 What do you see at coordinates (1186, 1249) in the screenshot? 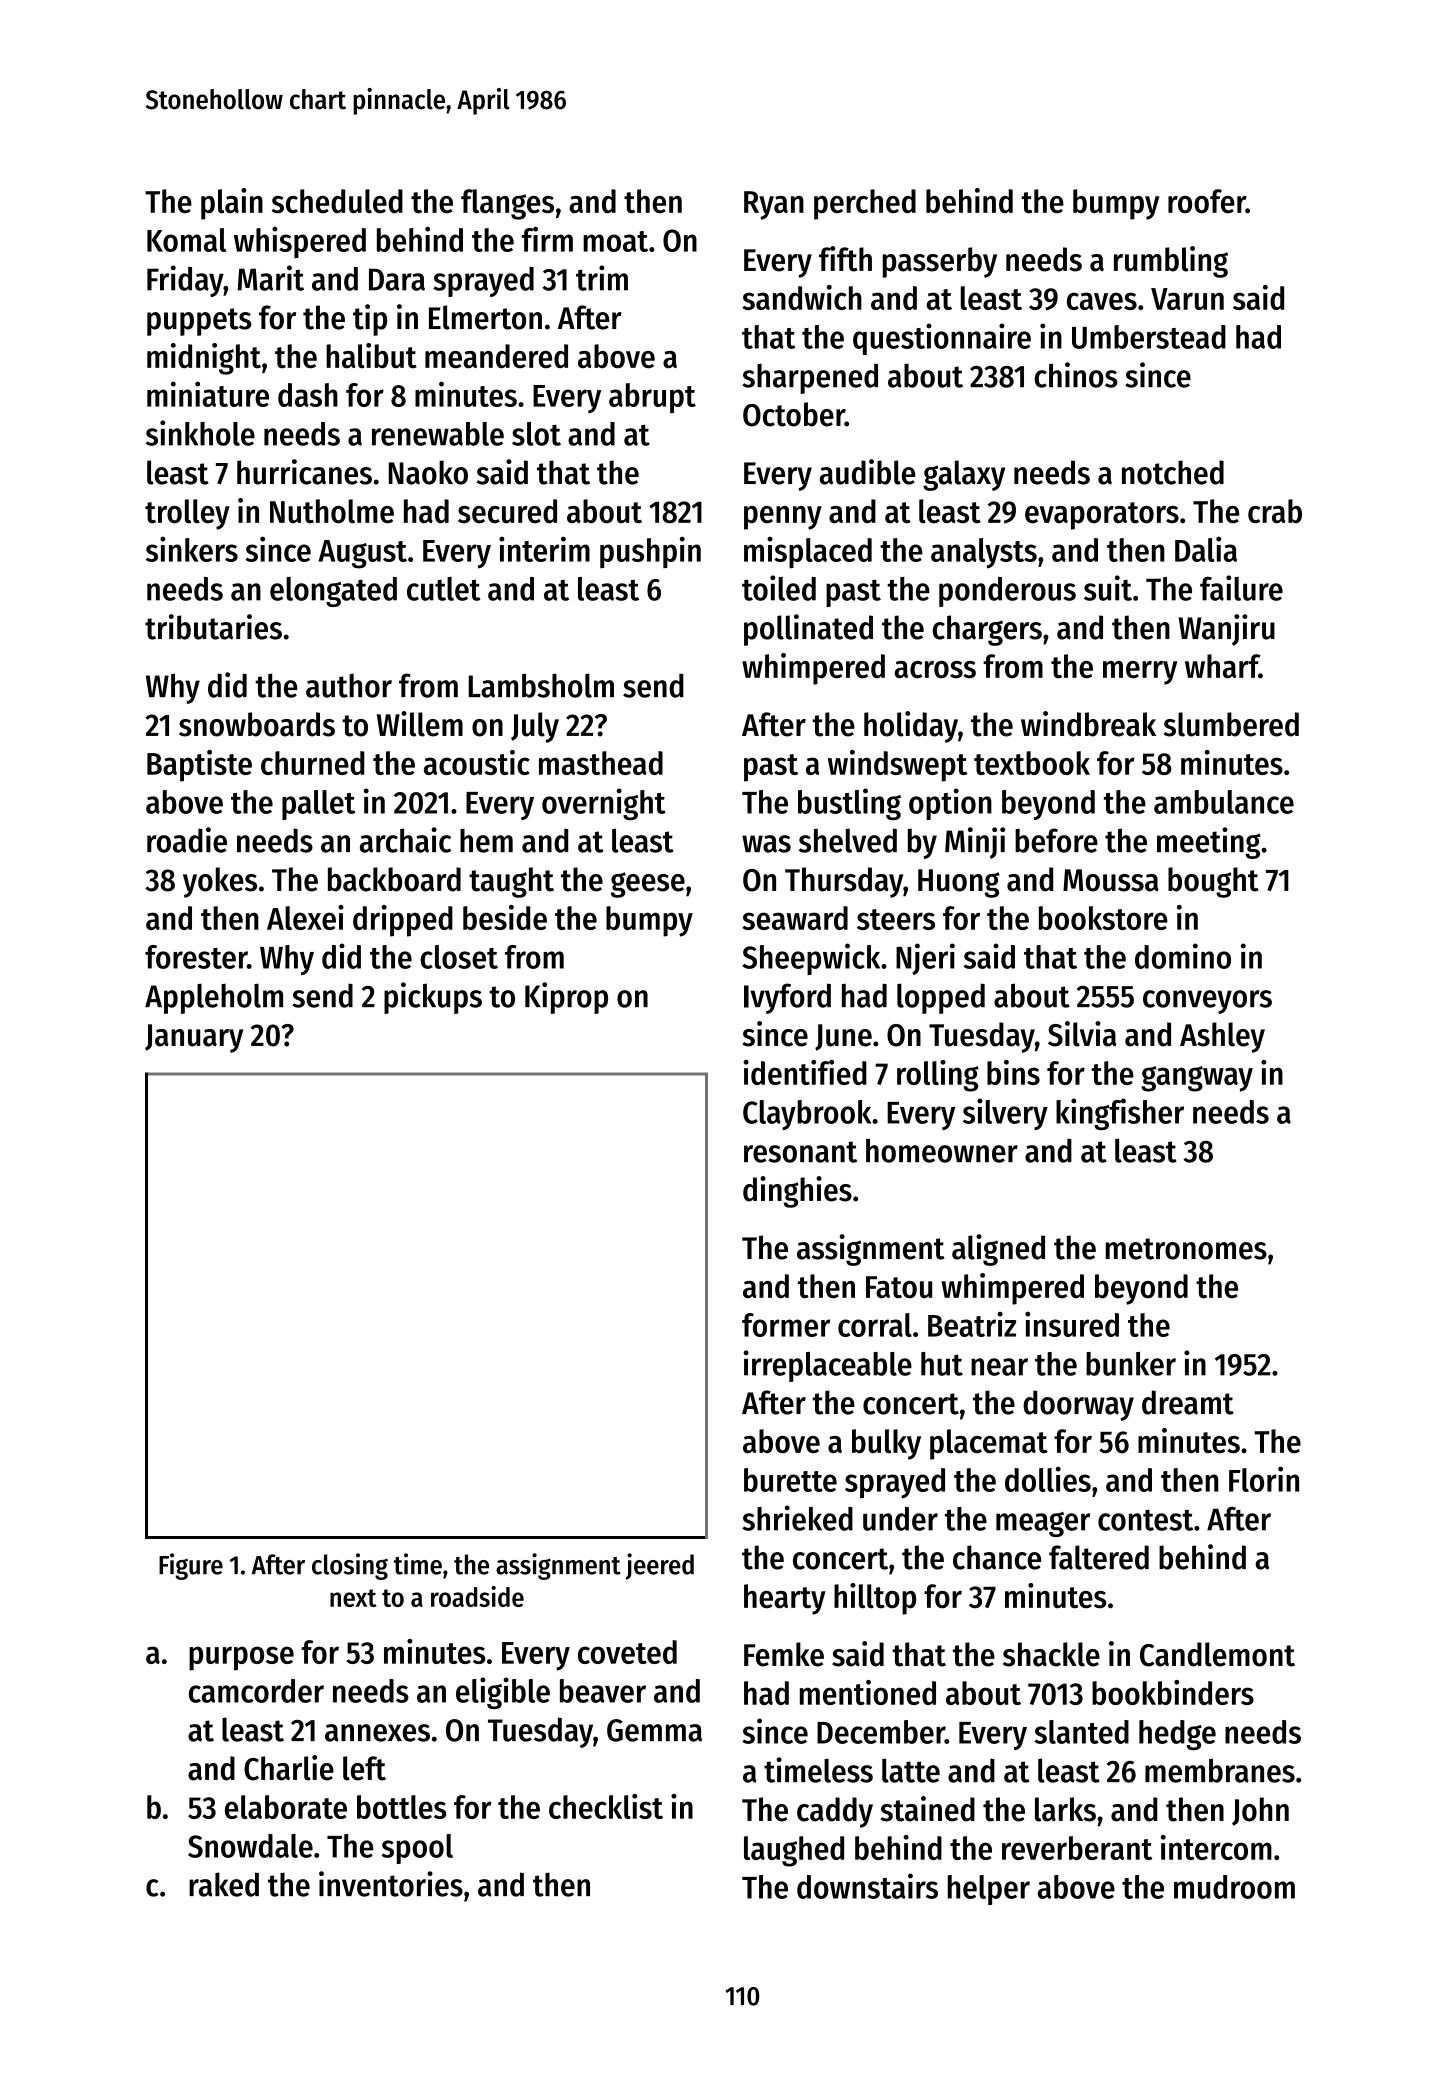
I see `metronomes` at bounding box center [1186, 1249].
